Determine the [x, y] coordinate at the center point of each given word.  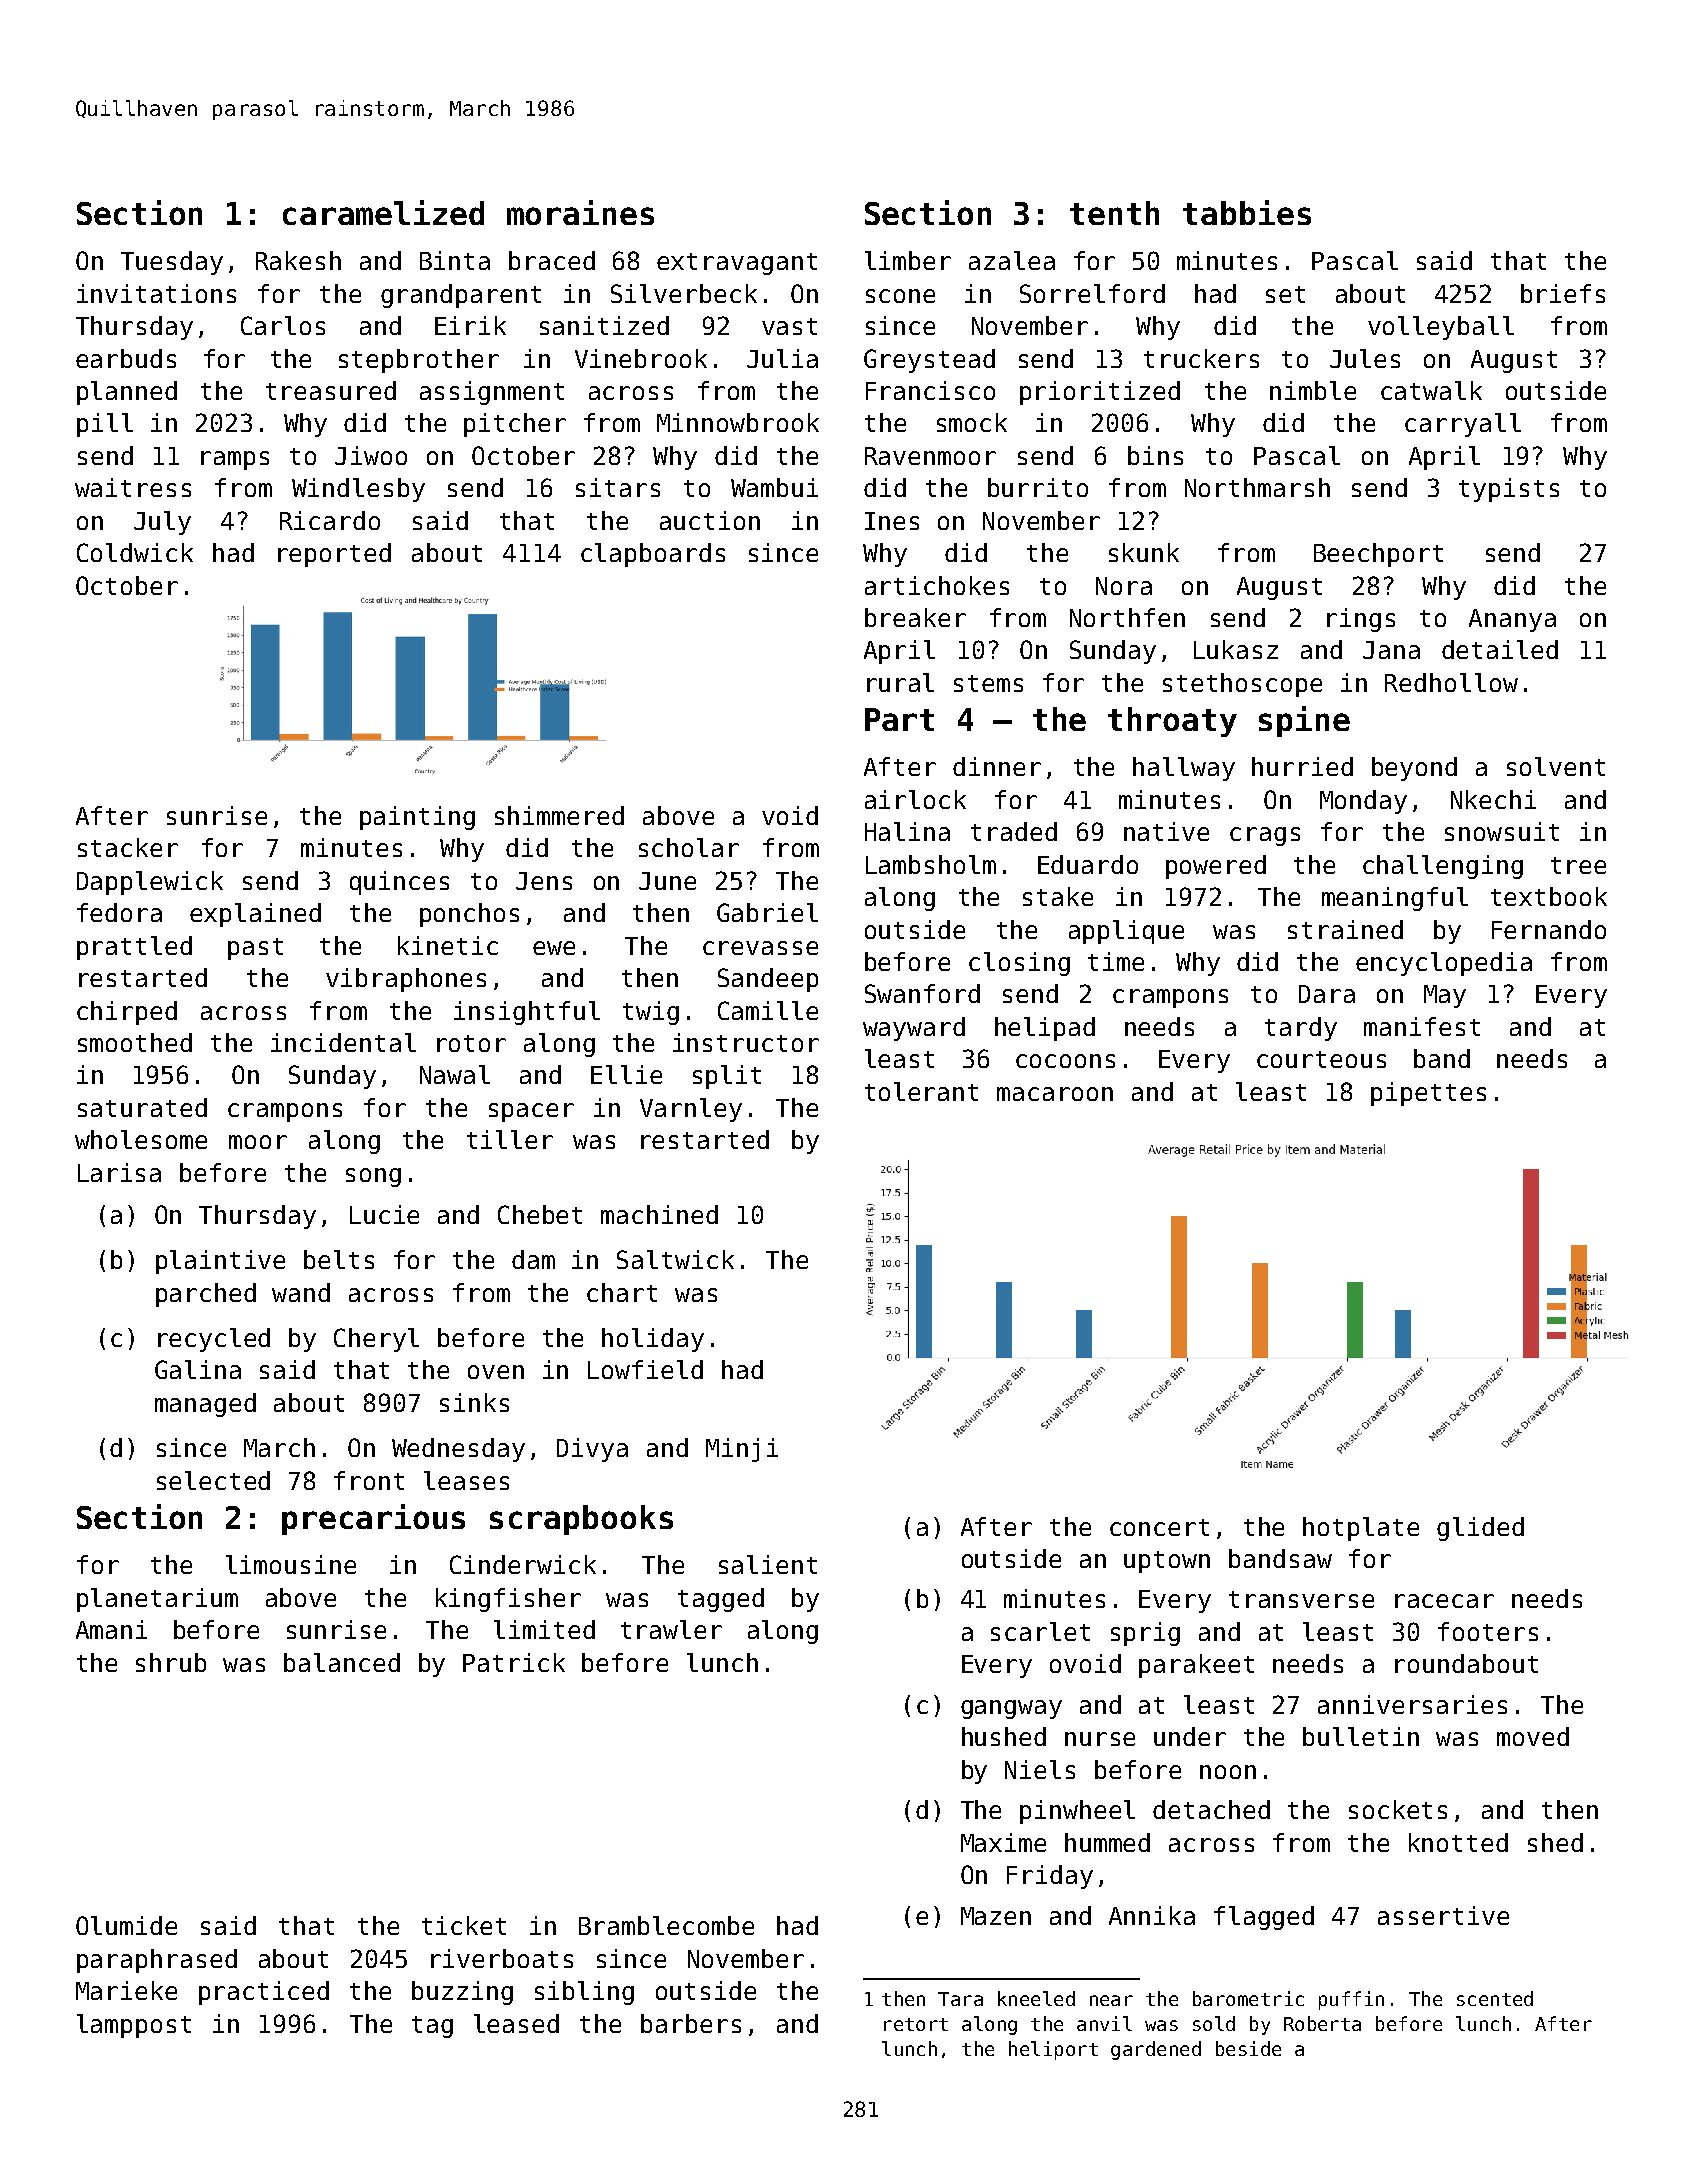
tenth [1114, 213]
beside [1248, 2048]
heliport [1053, 2050]
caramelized [383, 212]
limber [908, 260]
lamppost [134, 2026]
